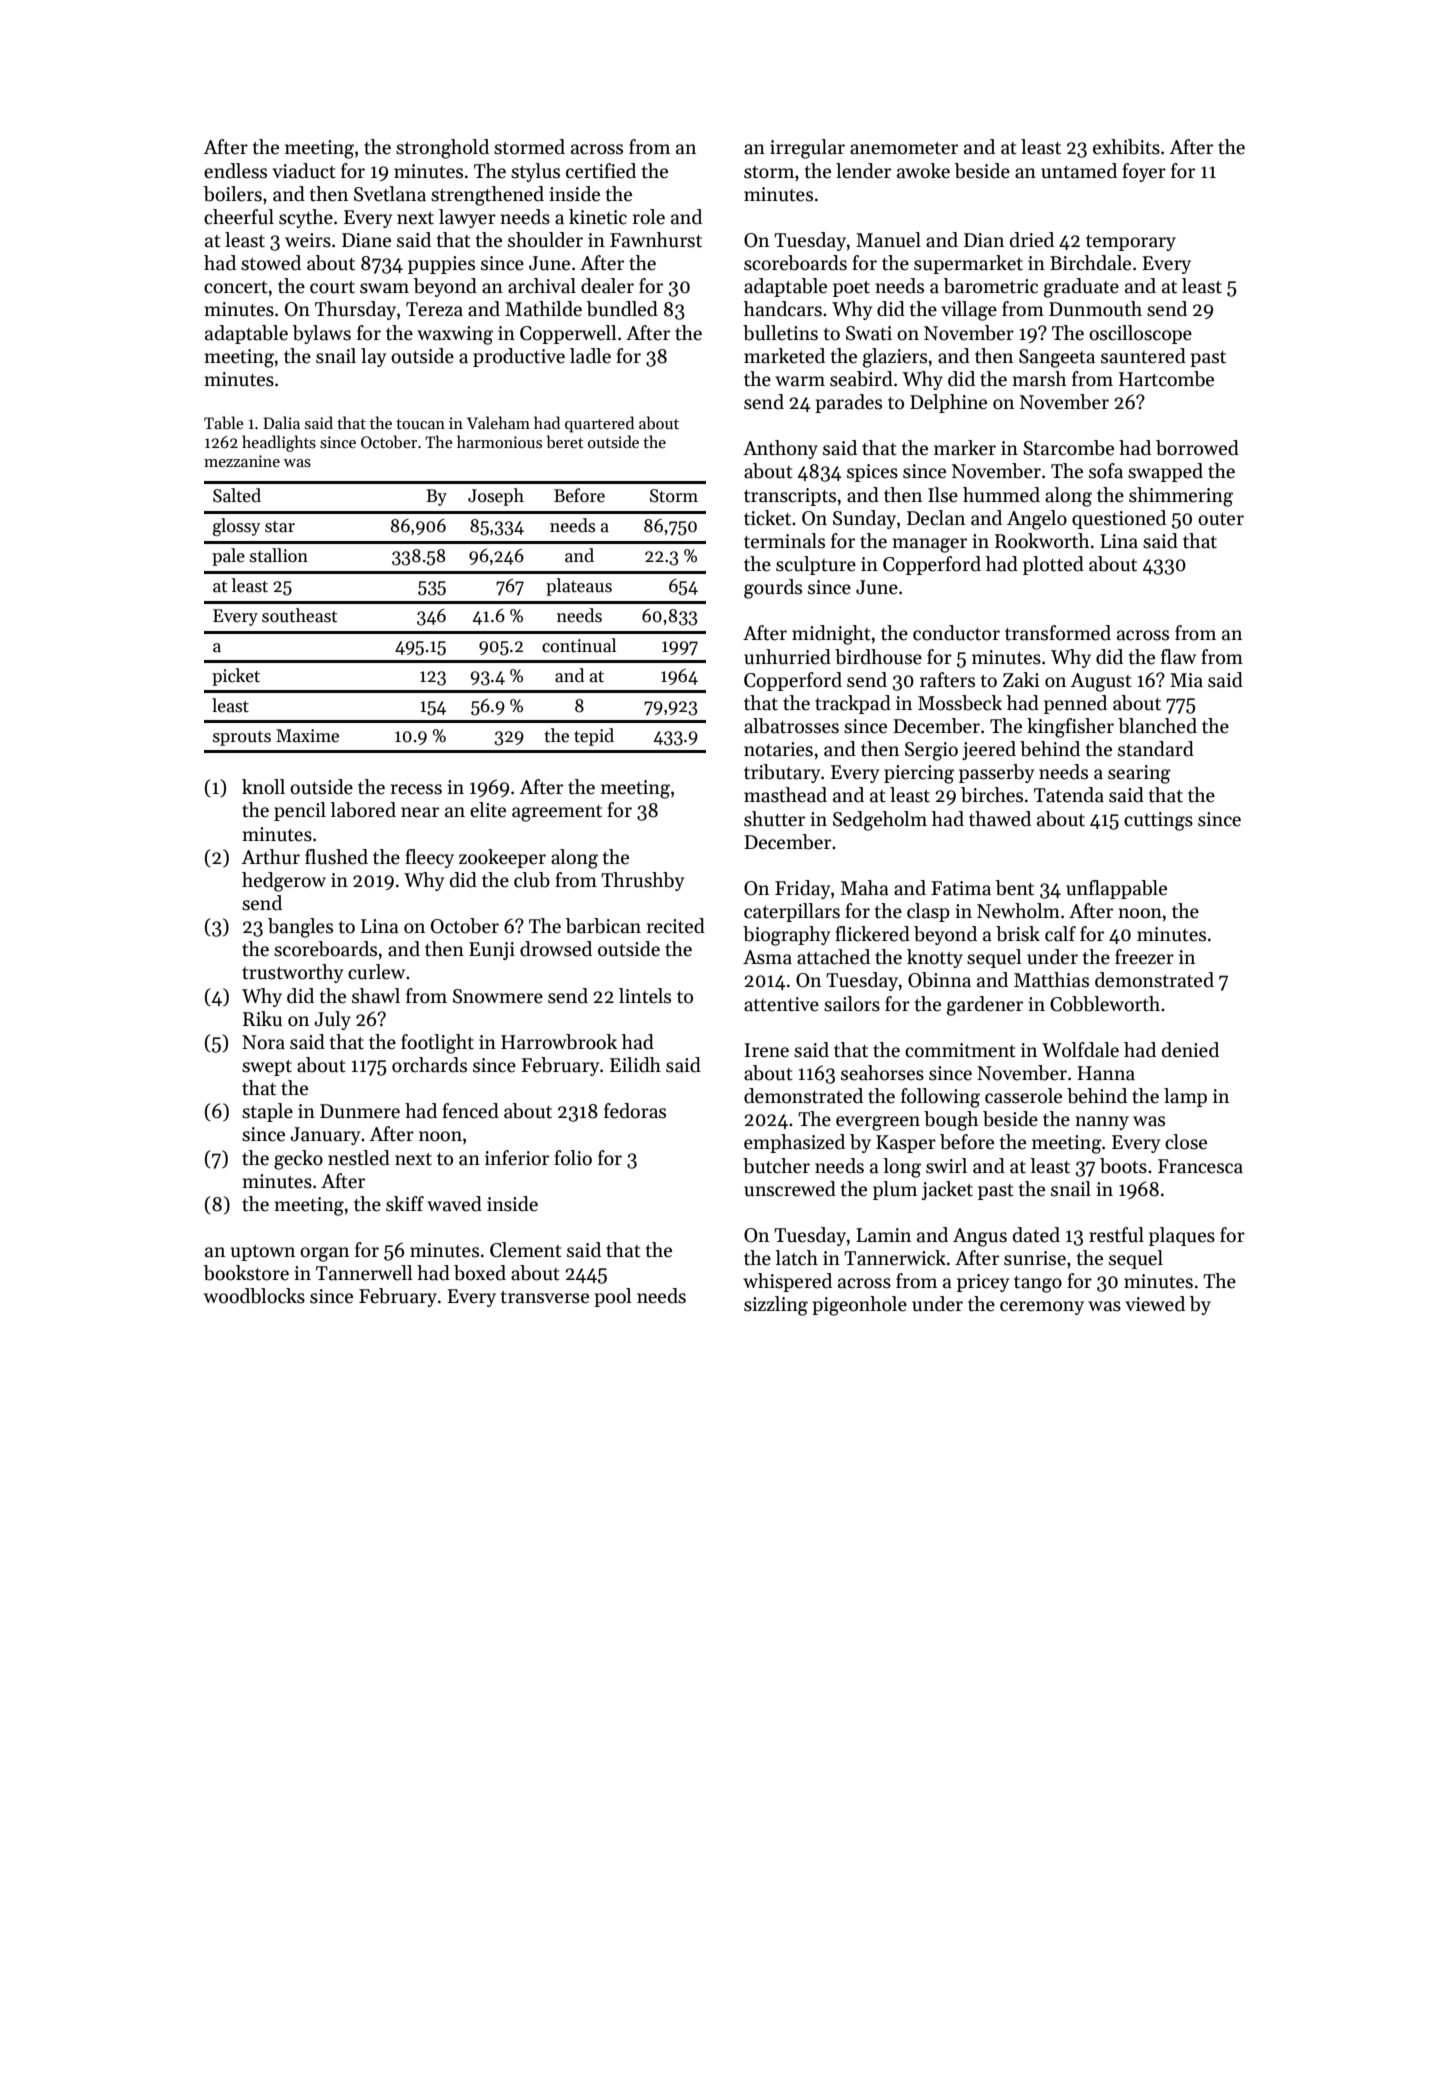  I want to click on ceremony, so click(1042, 1308).
